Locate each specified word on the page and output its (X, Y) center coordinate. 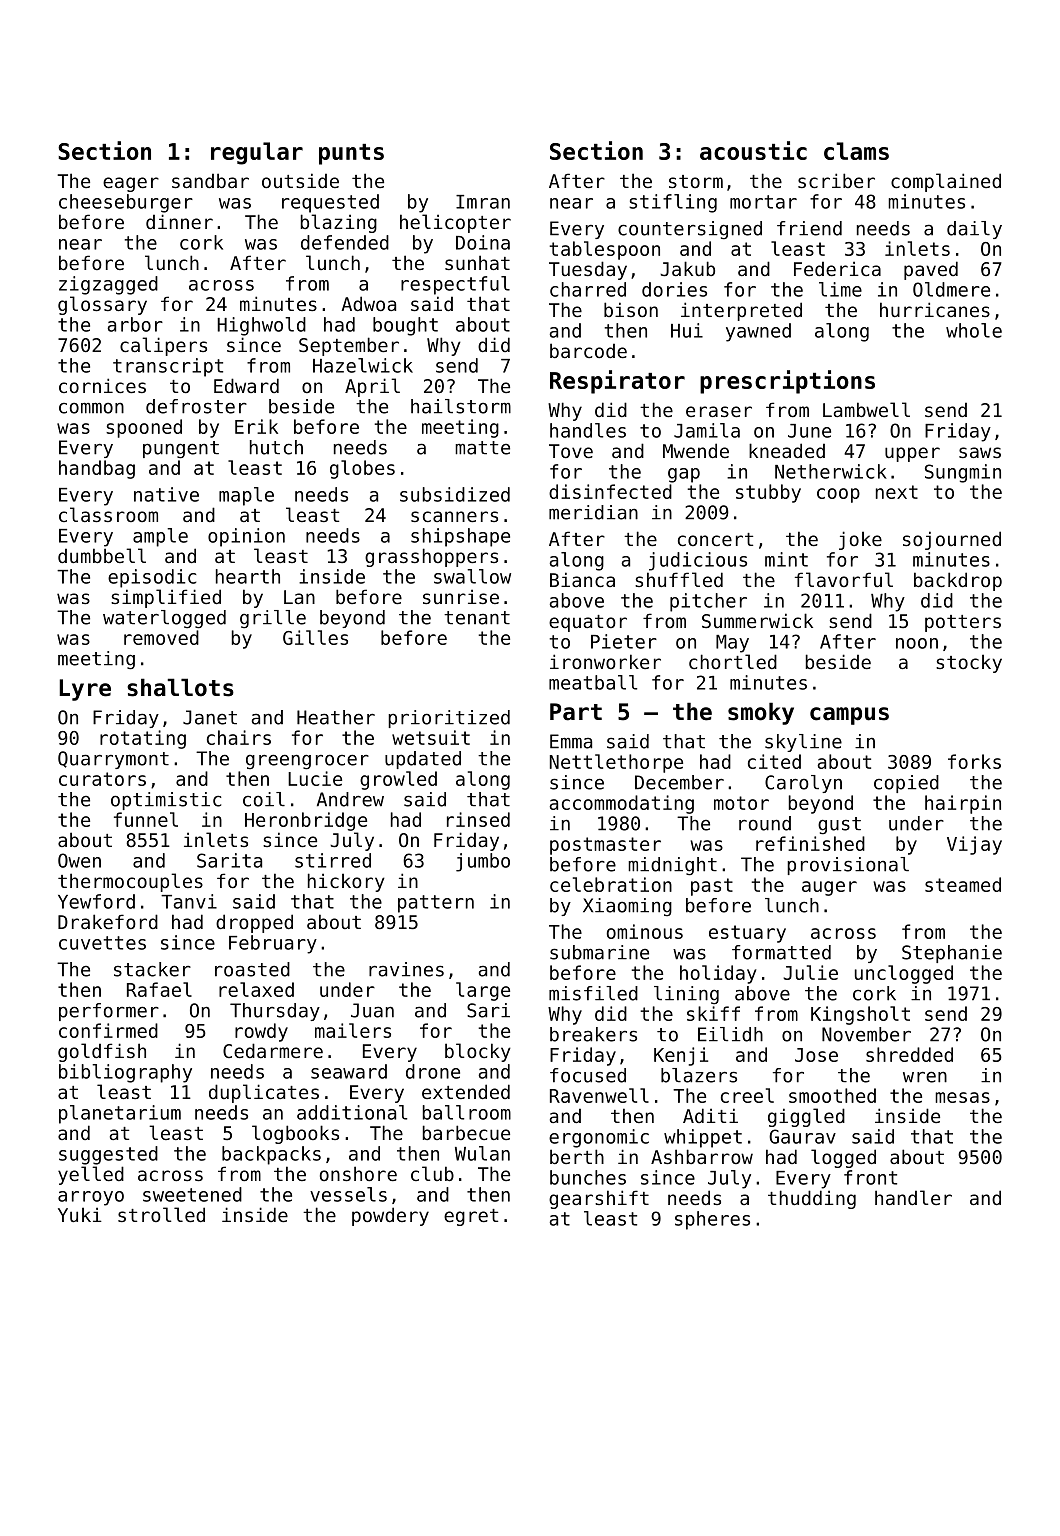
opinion (246, 537)
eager (131, 184)
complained (946, 182)
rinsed (478, 819)
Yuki (80, 1214)
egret (471, 1217)
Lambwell (866, 409)
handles (588, 430)
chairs (239, 737)
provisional (848, 866)
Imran (483, 202)
